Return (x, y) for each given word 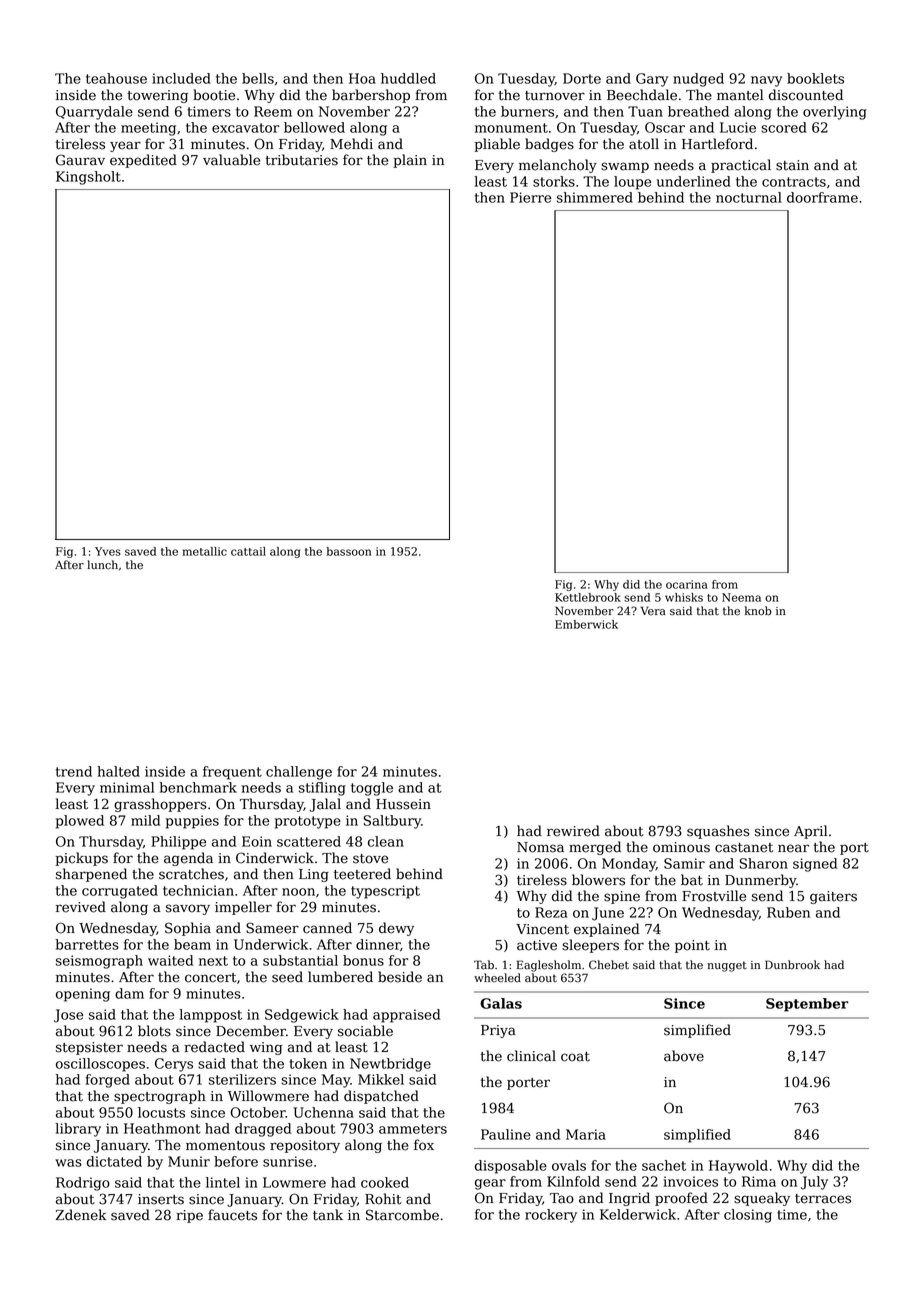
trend (74, 771)
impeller (243, 908)
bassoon (349, 551)
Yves (108, 551)
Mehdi (351, 144)
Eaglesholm (549, 966)
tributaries (302, 160)
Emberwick (586, 624)
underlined (694, 181)
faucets (232, 1215)
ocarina (687, 584)
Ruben (788, 912)
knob (758, 611)
